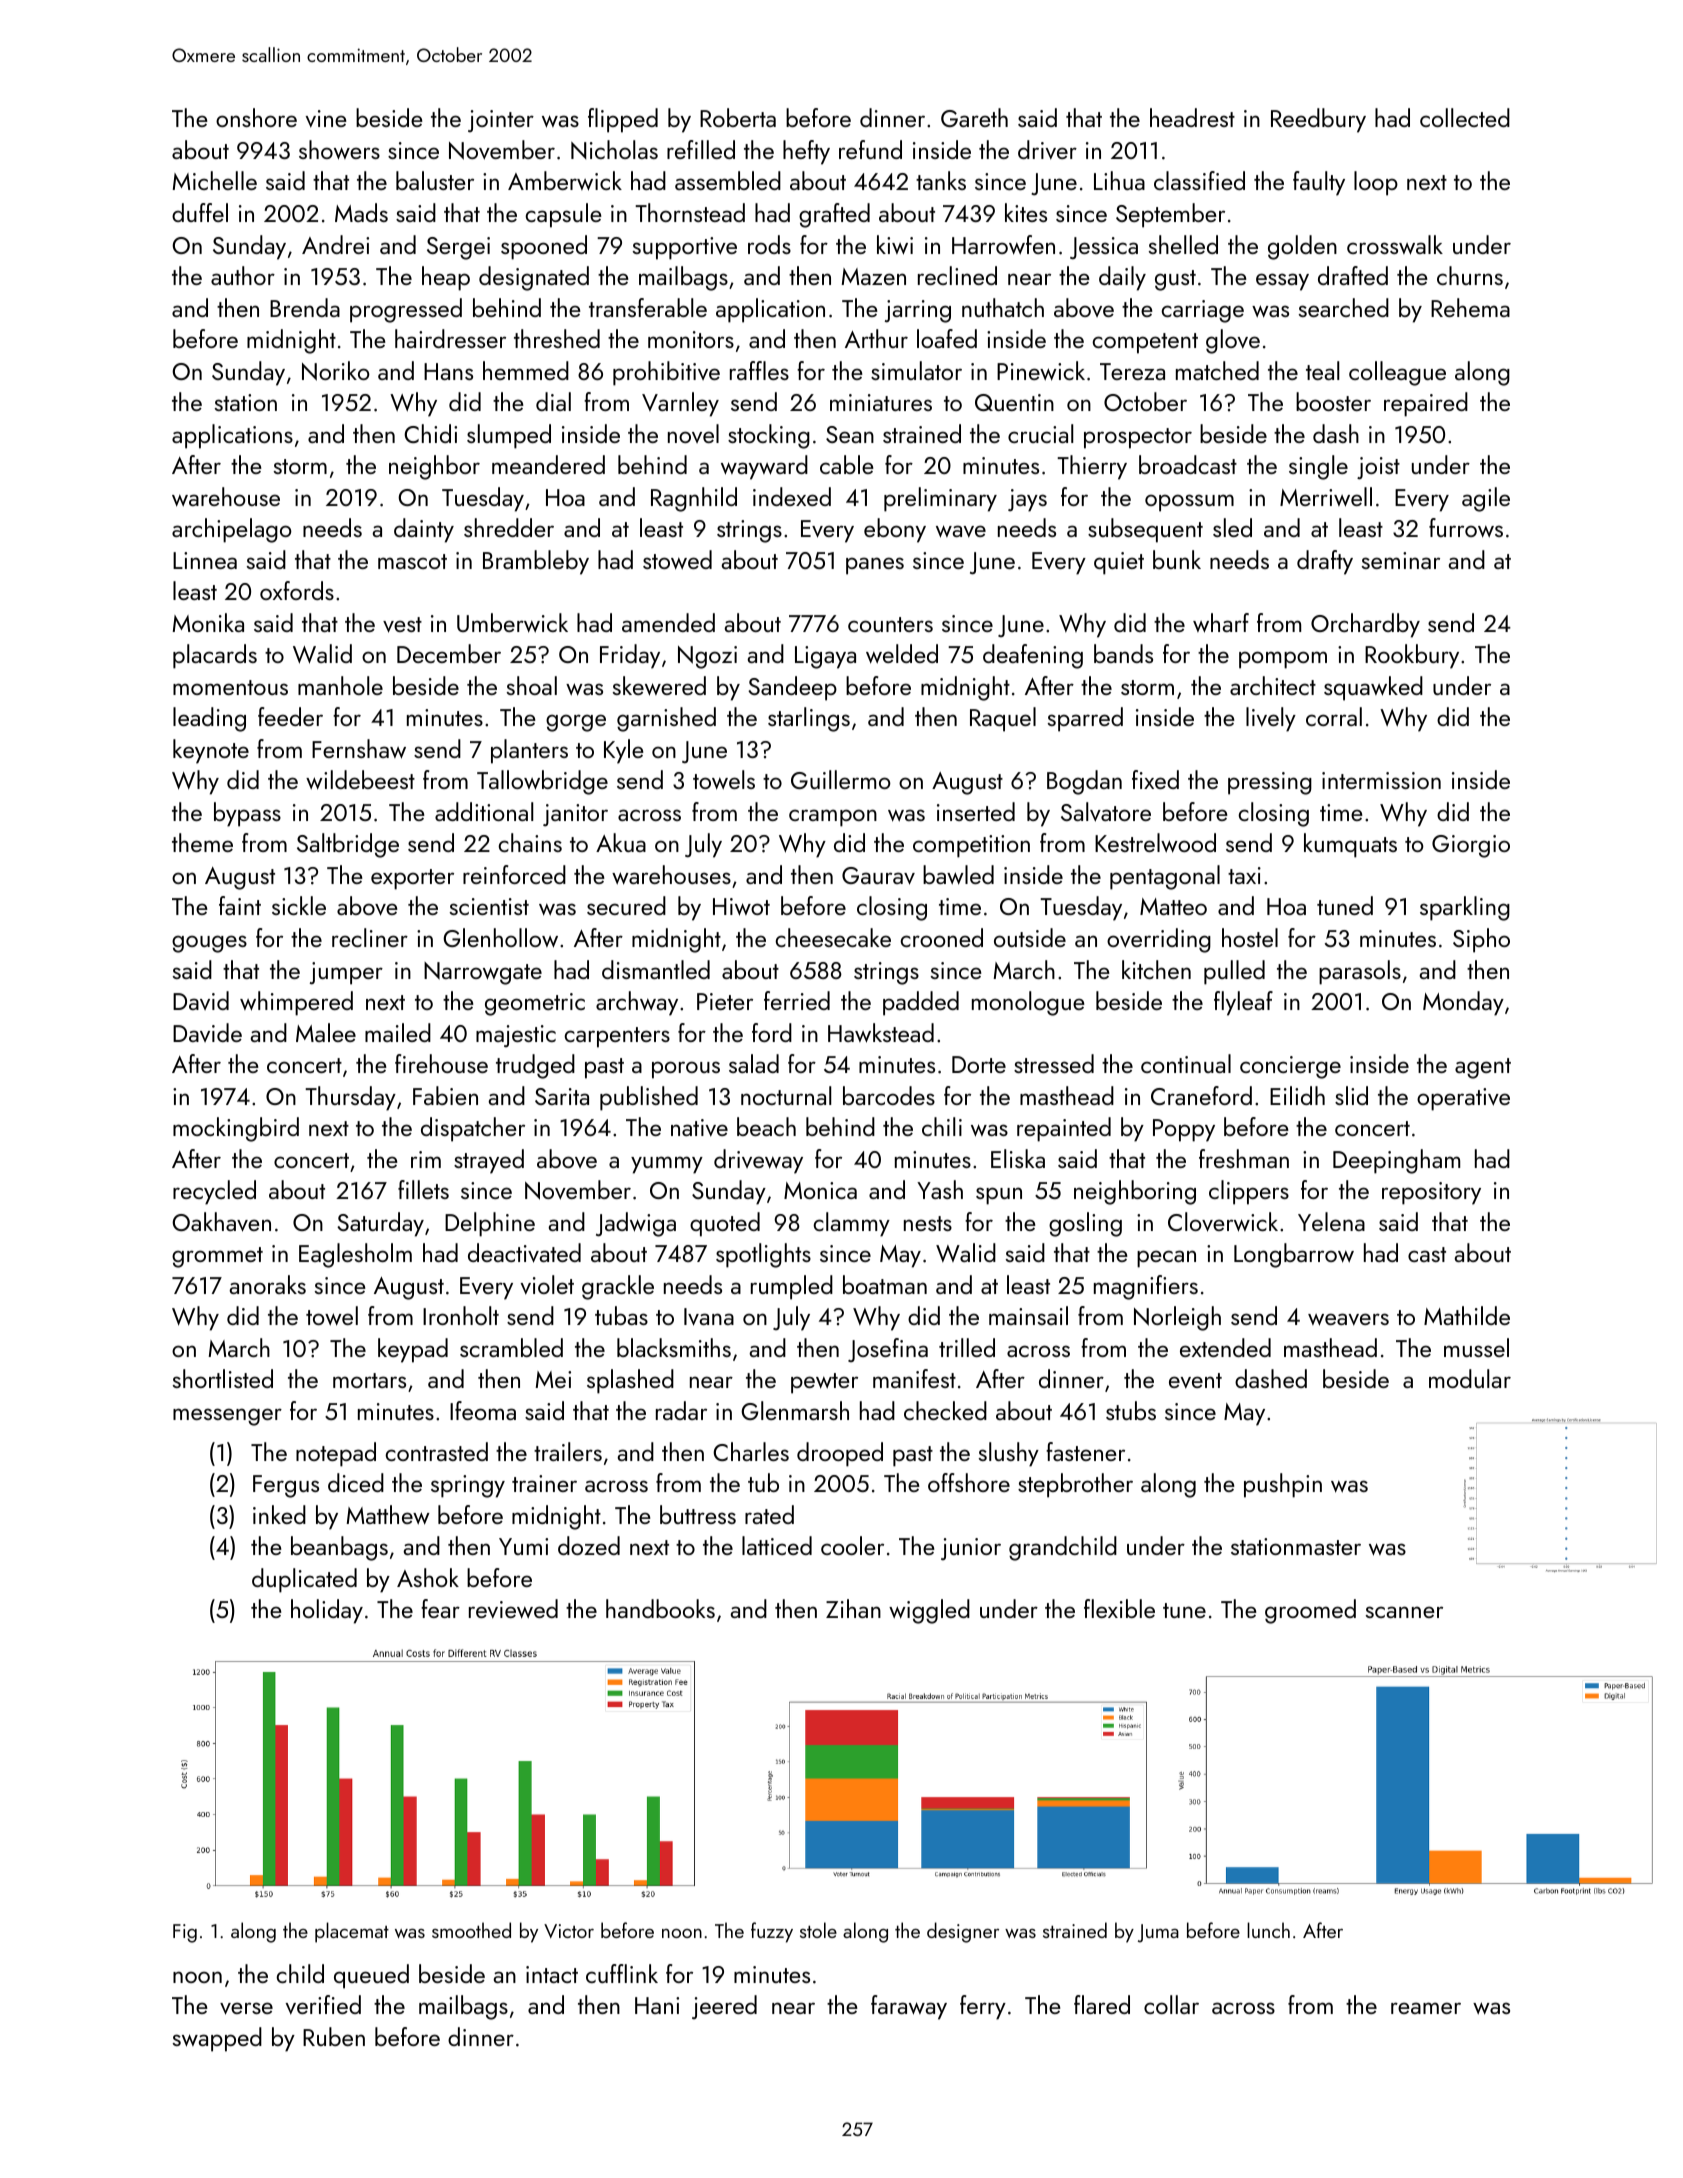 This screenshot has height=2178, width=1683. Describe the element at coordinates (1273, 685) in the screenshot. I see `architect` at that location.
